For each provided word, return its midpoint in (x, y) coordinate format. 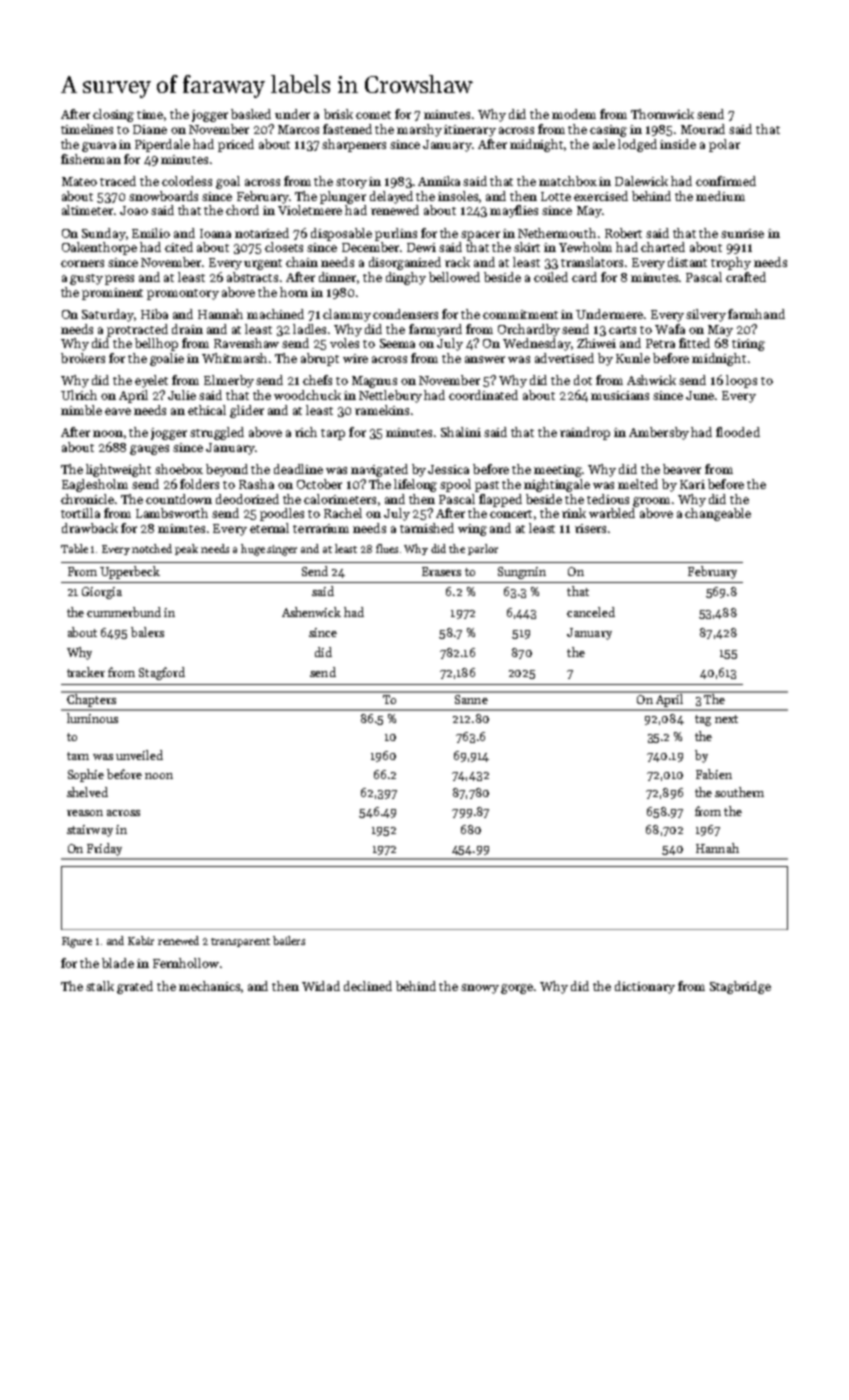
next (726, 719)
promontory (183, 294)
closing (113, 115)
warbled (612, 513)
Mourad (703, 129)
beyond (227, 470)
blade (118, 963)
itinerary (470, 131)
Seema (397, 343)
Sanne (471, 699)
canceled (591, 612)
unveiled (139, 755)
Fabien (714, 774)
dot (583, 380)
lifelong (415, 485)
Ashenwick (311, 612)
